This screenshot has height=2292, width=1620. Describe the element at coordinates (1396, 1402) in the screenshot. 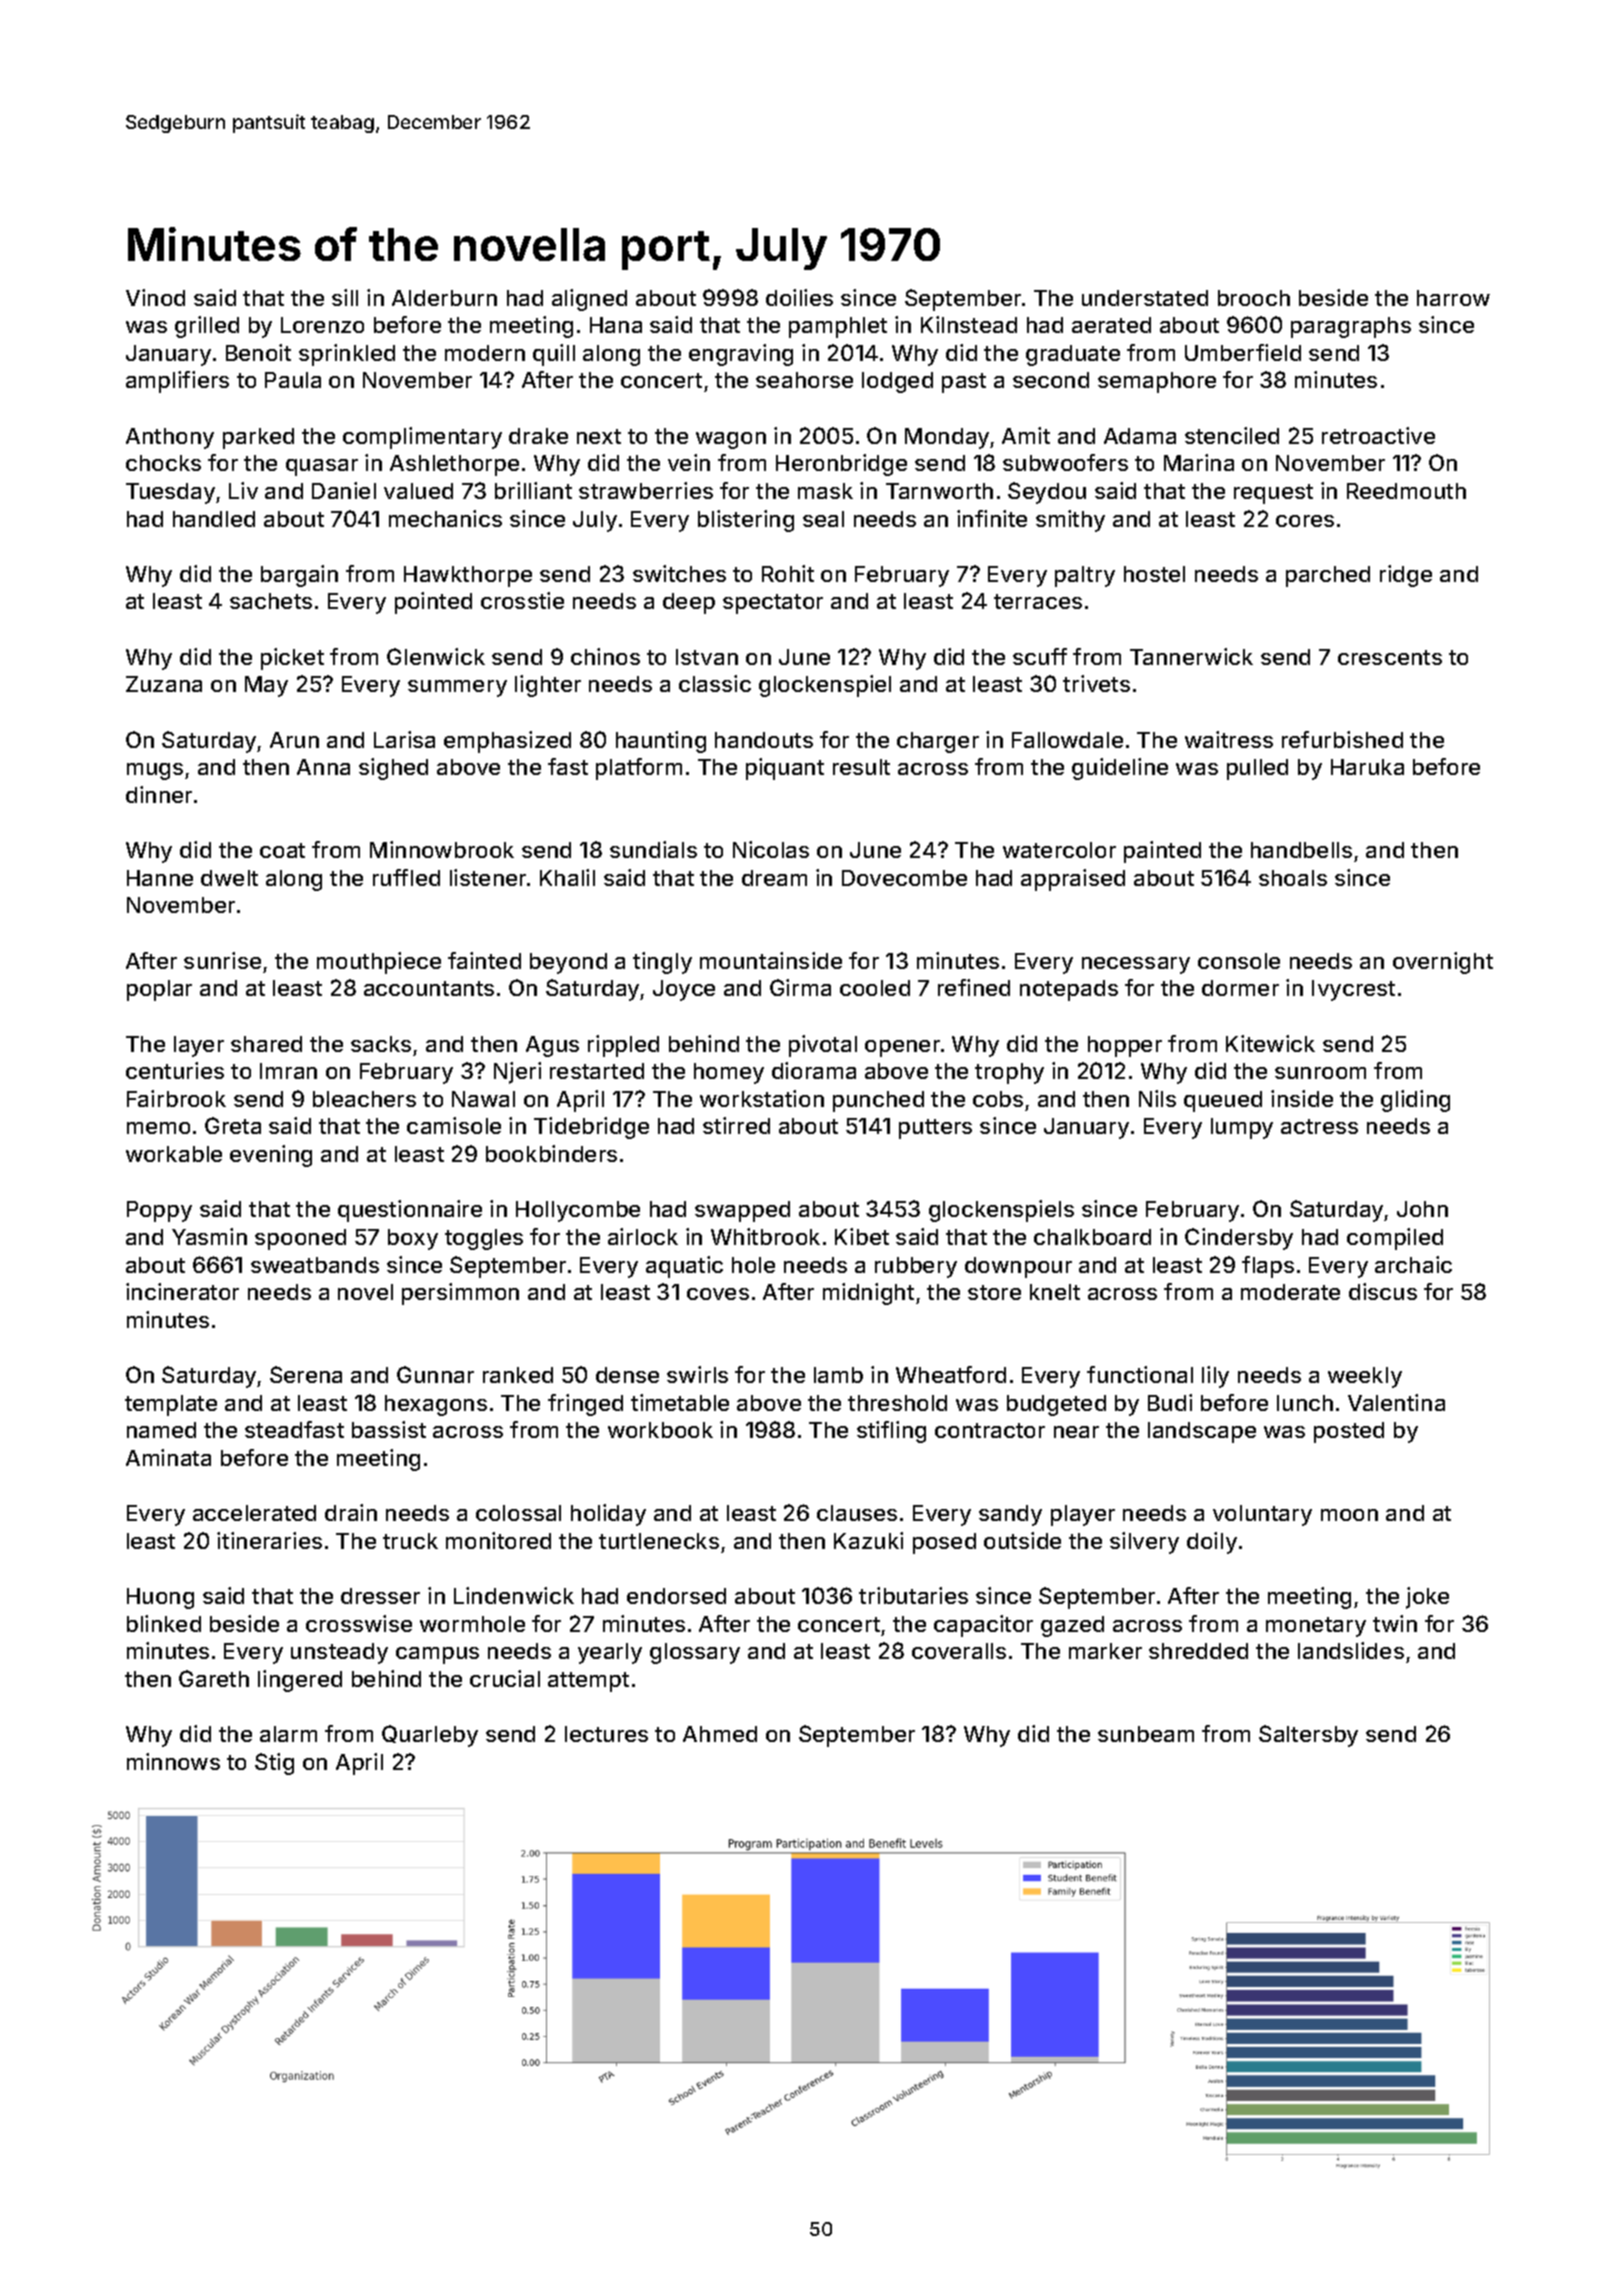

I see `Valentina` at that location.
